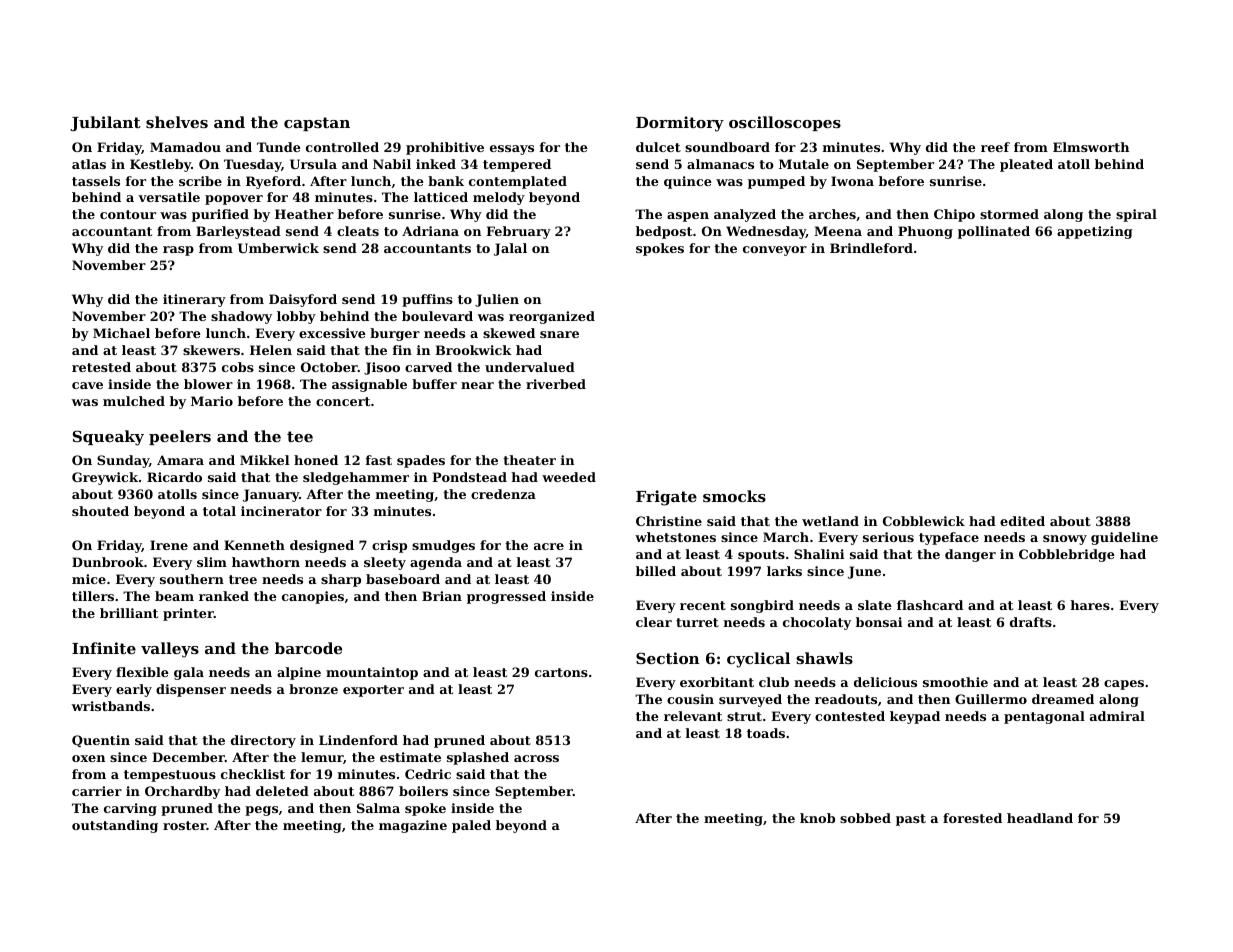 The image size is (1233, 952). I want to click on acre, so click(549, 546).
